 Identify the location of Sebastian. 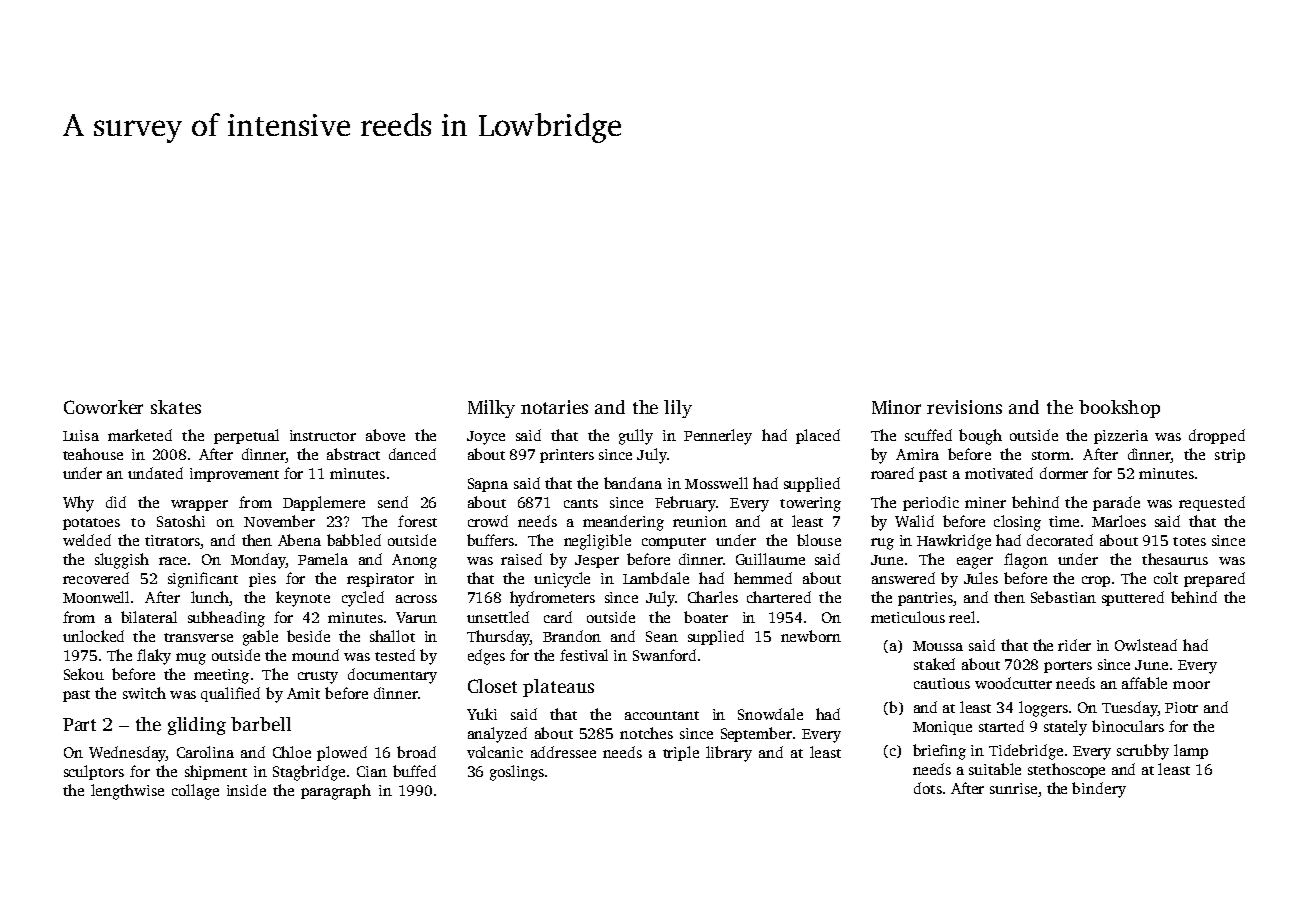
(1063, 597).
